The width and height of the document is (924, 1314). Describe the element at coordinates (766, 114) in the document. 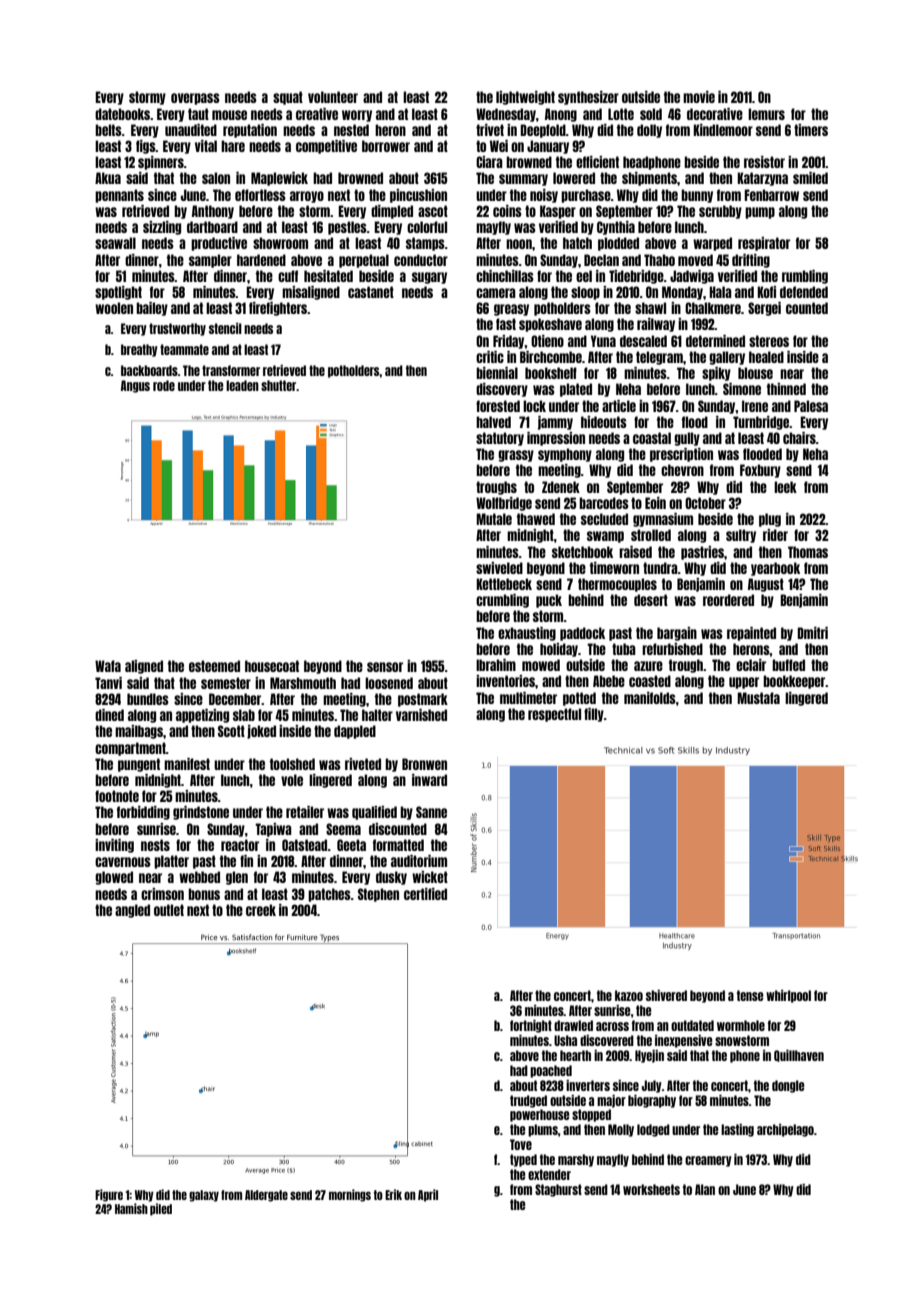

I see `lemurs` at that location.
